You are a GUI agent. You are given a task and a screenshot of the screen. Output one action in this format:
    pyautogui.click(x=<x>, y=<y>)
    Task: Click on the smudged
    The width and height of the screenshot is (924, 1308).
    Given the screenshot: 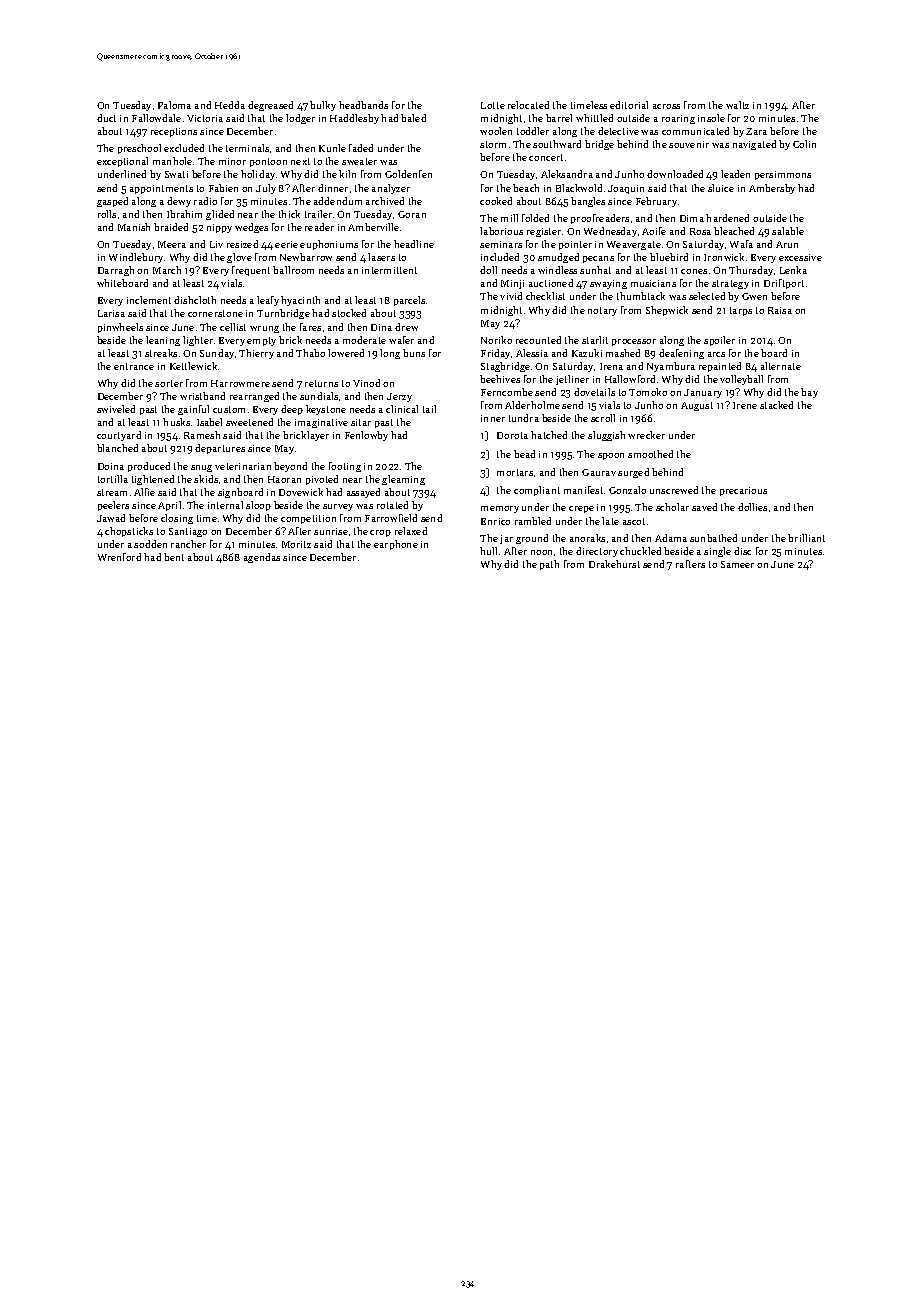 What is the action you would take?
    pyautogui.click(x=558, y=258)
